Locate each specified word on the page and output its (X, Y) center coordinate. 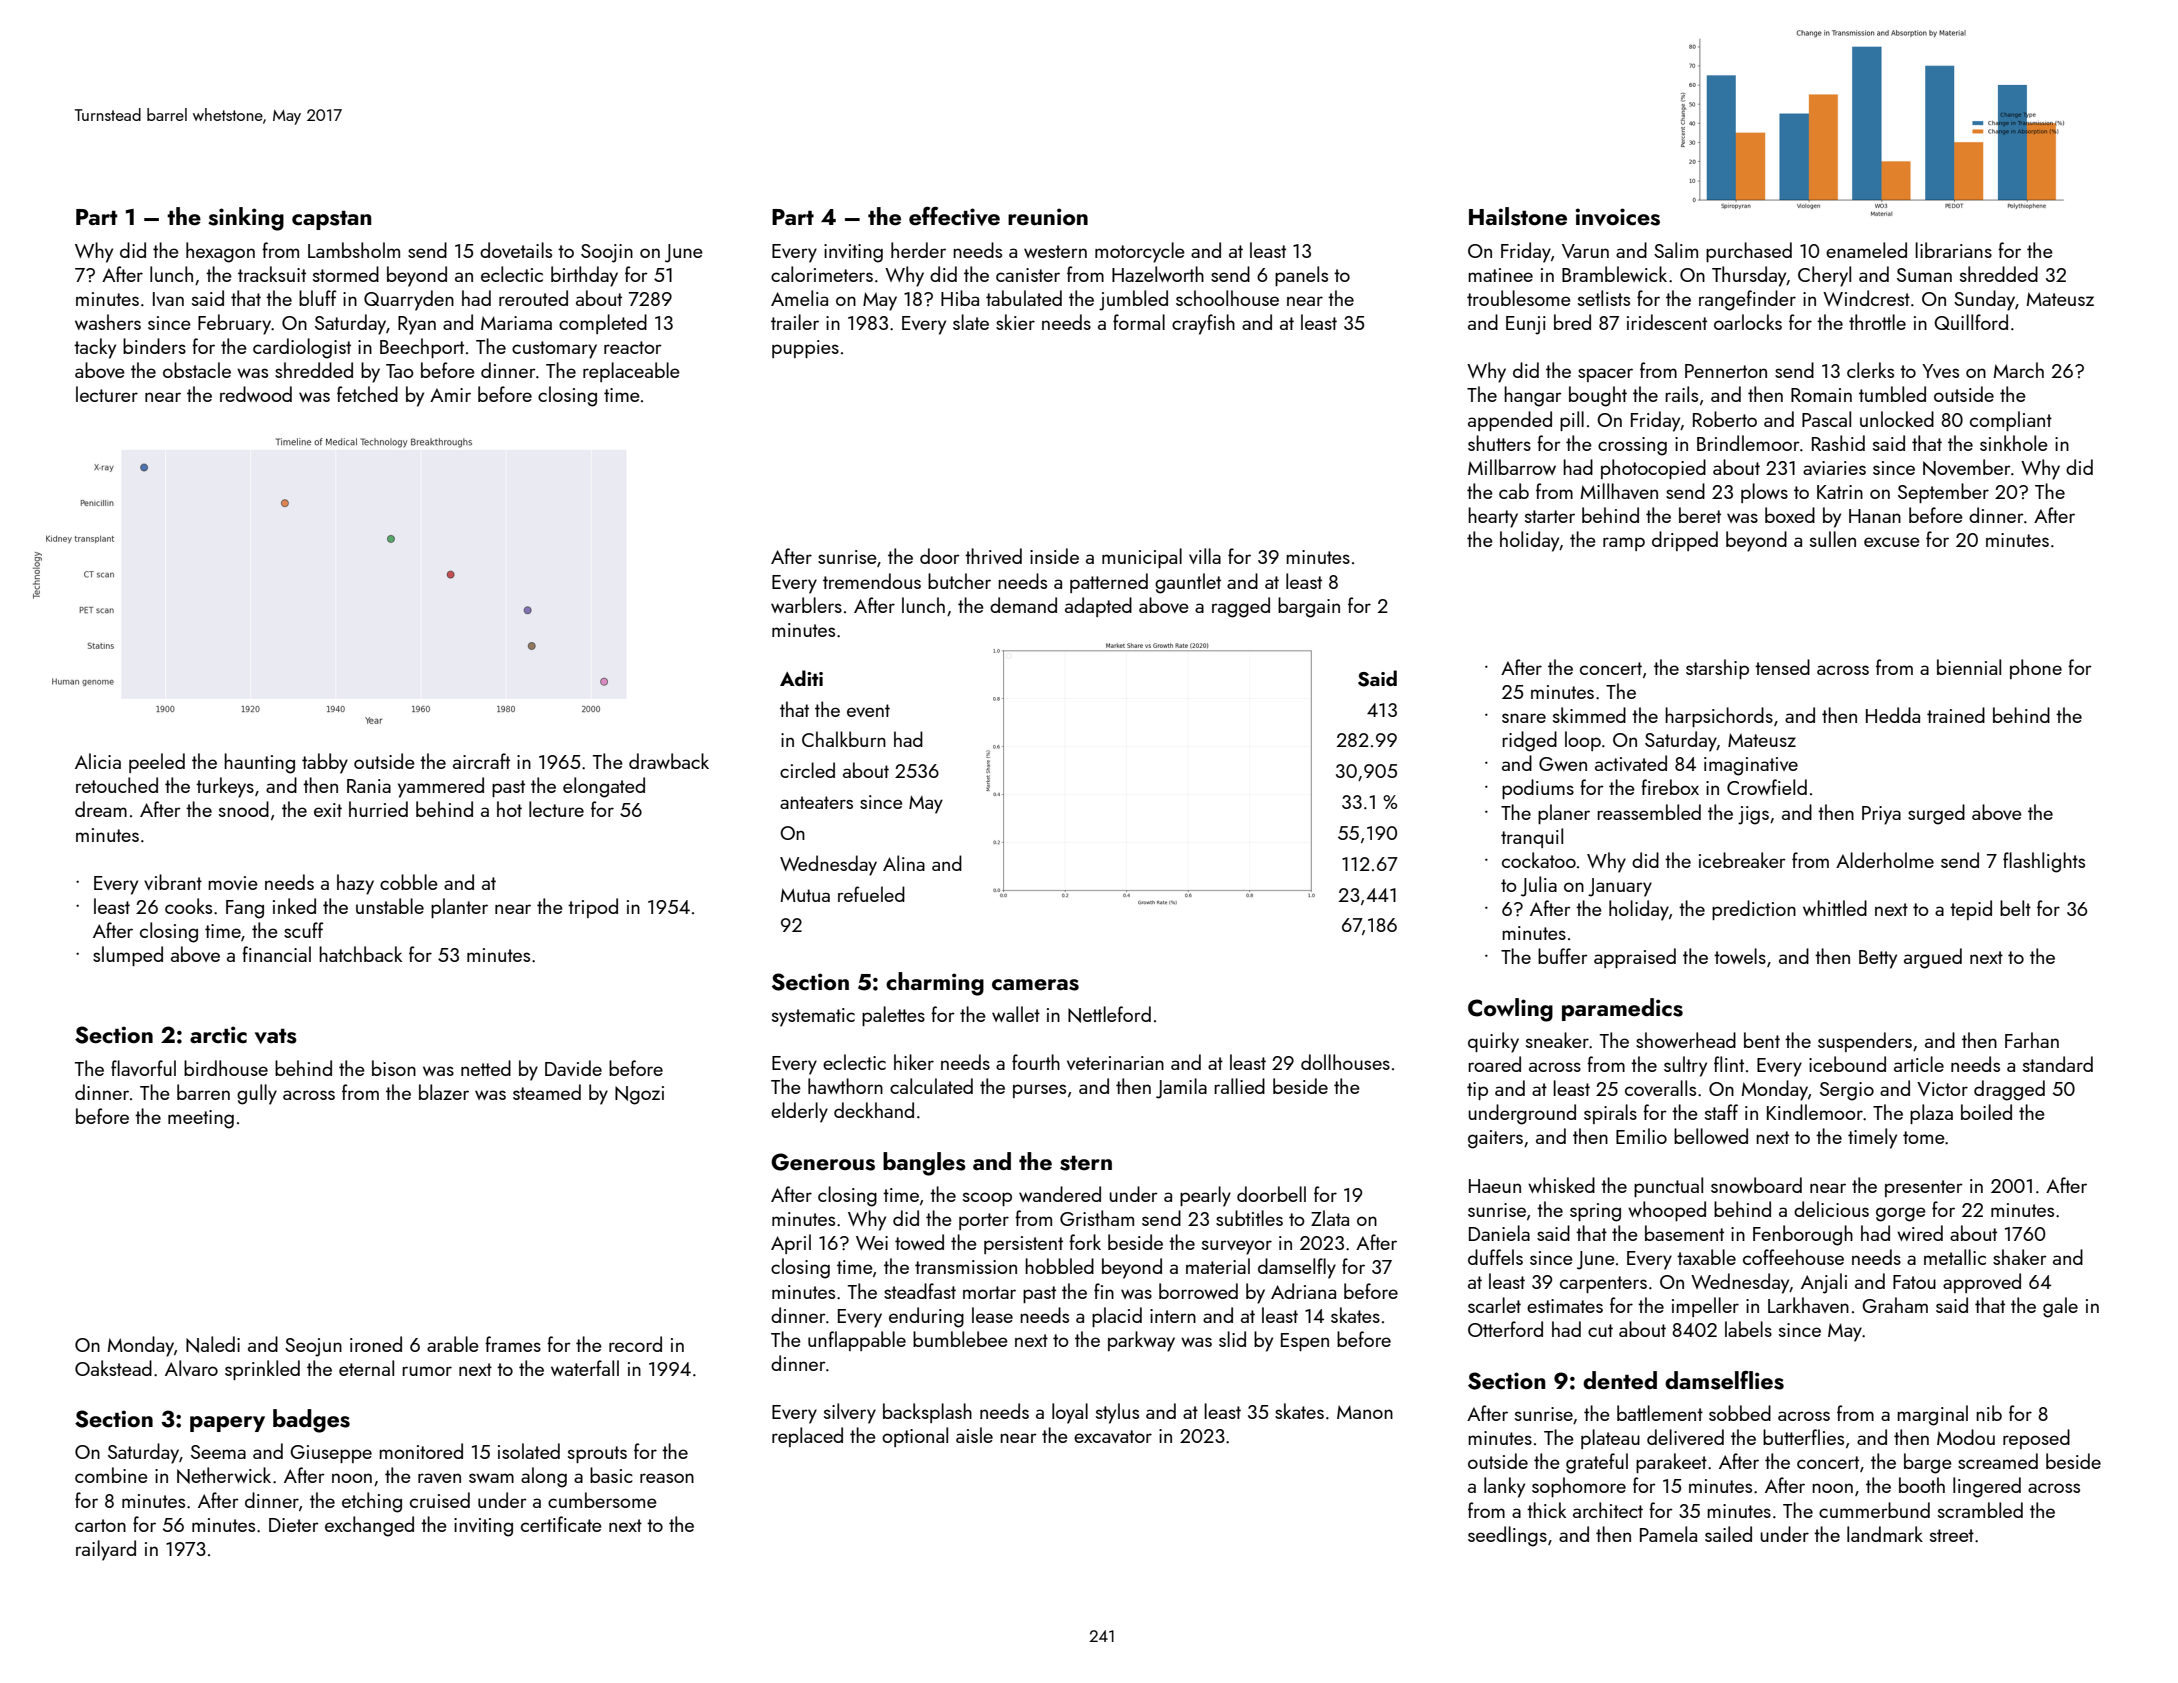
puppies (805, 349)
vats (276, 1036)
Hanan (1875, 516)
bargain (1309, 607)
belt (2015, 908)
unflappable (857, 1341)
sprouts (597, 1454)
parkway (1141, 1341)
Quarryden (409, 300)
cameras (1035, 985)
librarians (1953, 250)
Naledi (213, 1344)
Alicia (98, 761)
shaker (2020, 1257)
